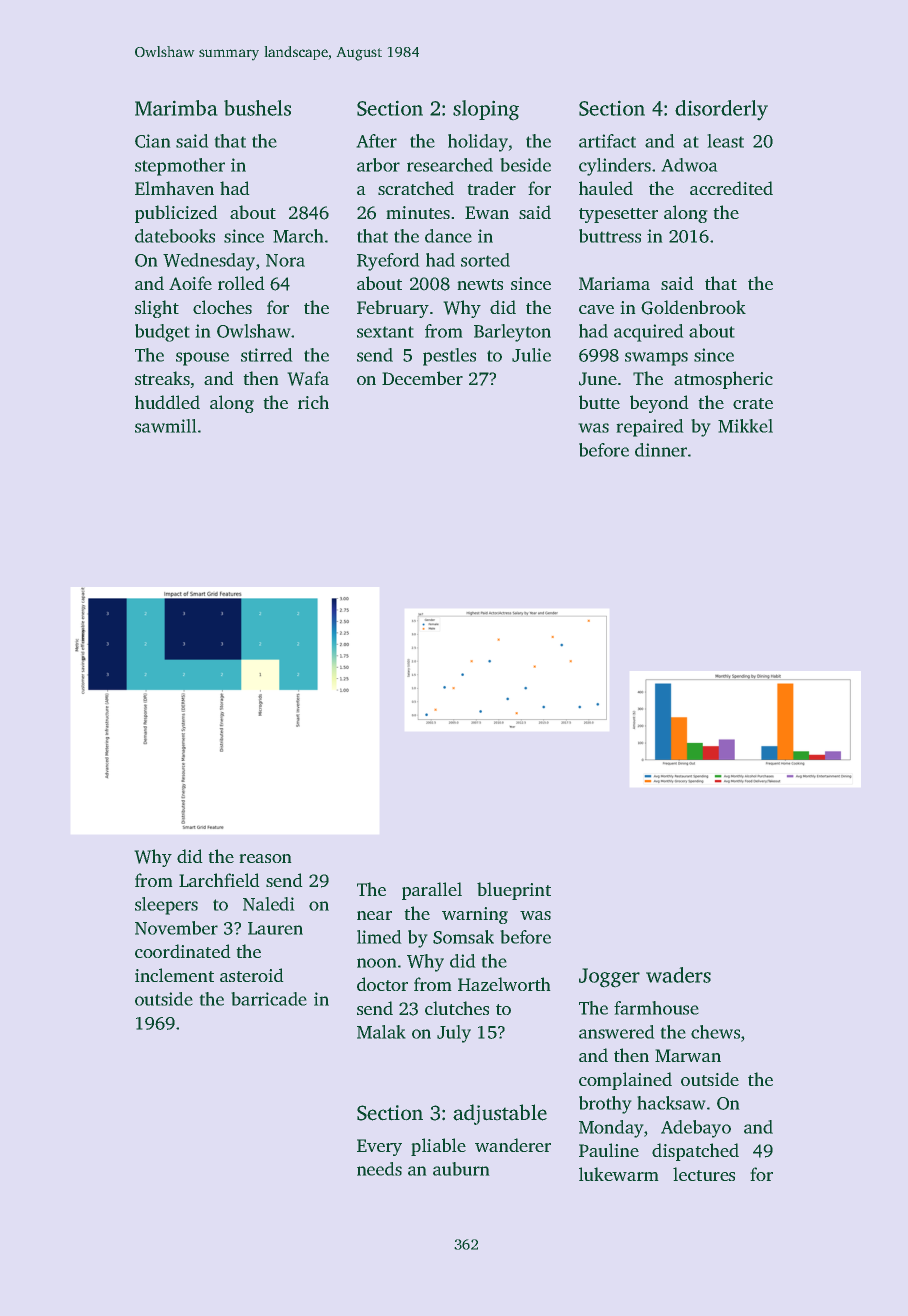 The image size is (908, 1316). Describe the element at coordinates (174, 975) in the page. I see `inclement` at that location.
